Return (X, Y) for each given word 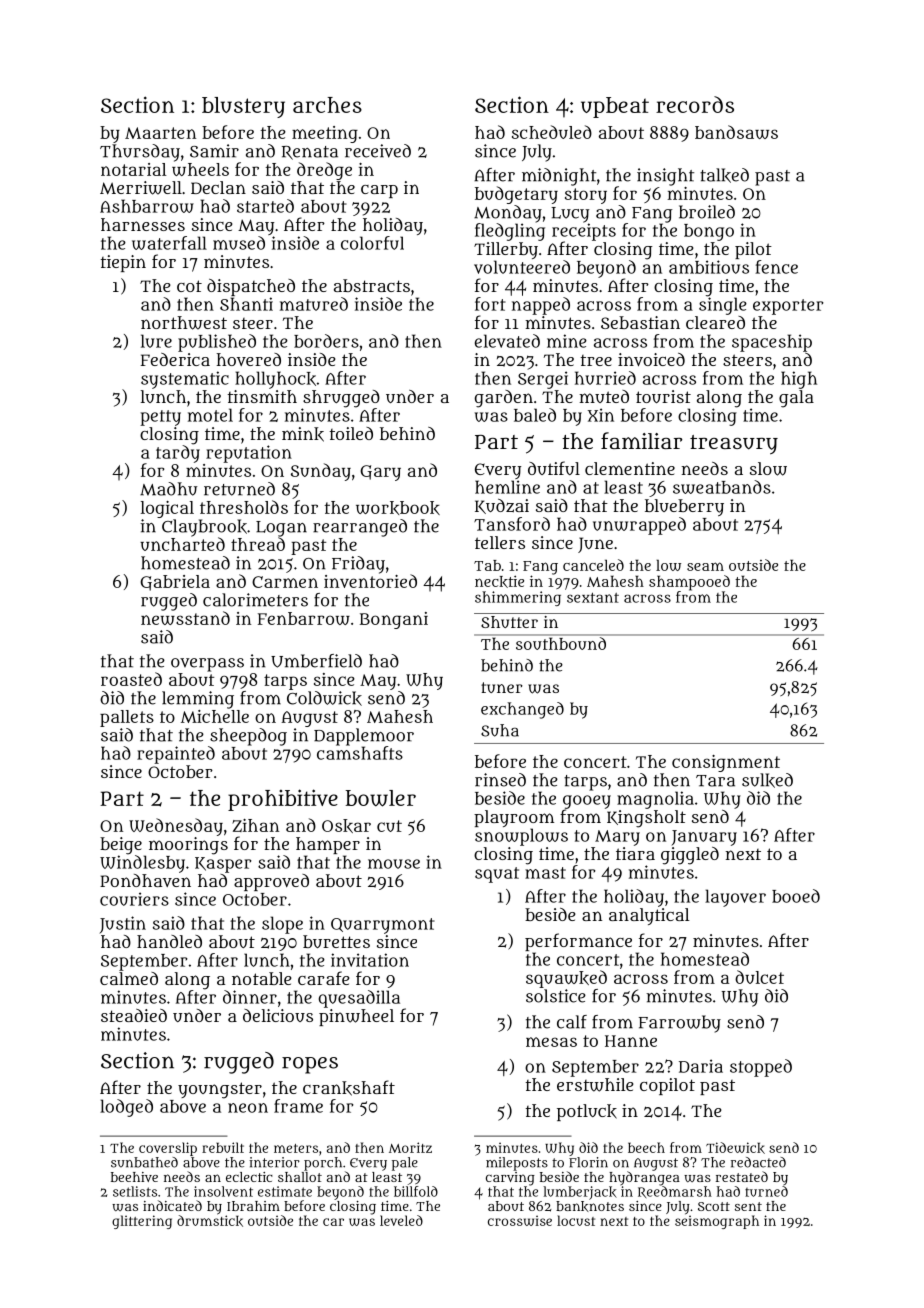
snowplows (521, 837)
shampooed (689, 583)
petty (160, 418)
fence (776, 267)
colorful (372, 243)
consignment (726, 763)
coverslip (168, 1149)
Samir (214, 151)
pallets (127, 718)
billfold (416, 1191)
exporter (788, 307)
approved (271, 882)
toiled (351, 433)
